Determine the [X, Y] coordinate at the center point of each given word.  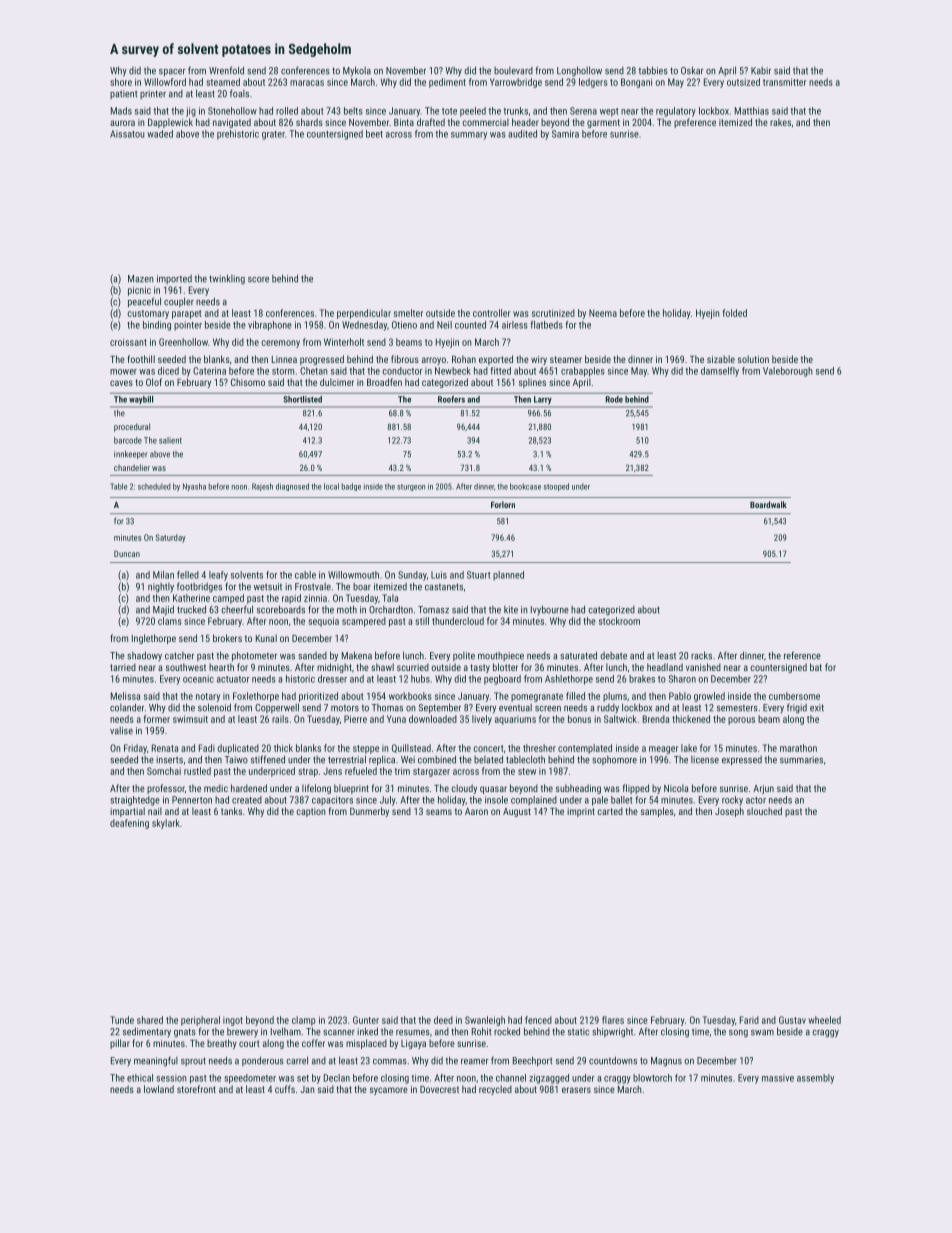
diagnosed [292, 487]
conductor [402, 371]
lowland [159, 1089]
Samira [565, 134]
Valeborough [787, 372]
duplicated [238, 749]
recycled [495, 1090]
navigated [232, 123]
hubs [420, 679]
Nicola [676, 788]
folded [735, 313]
